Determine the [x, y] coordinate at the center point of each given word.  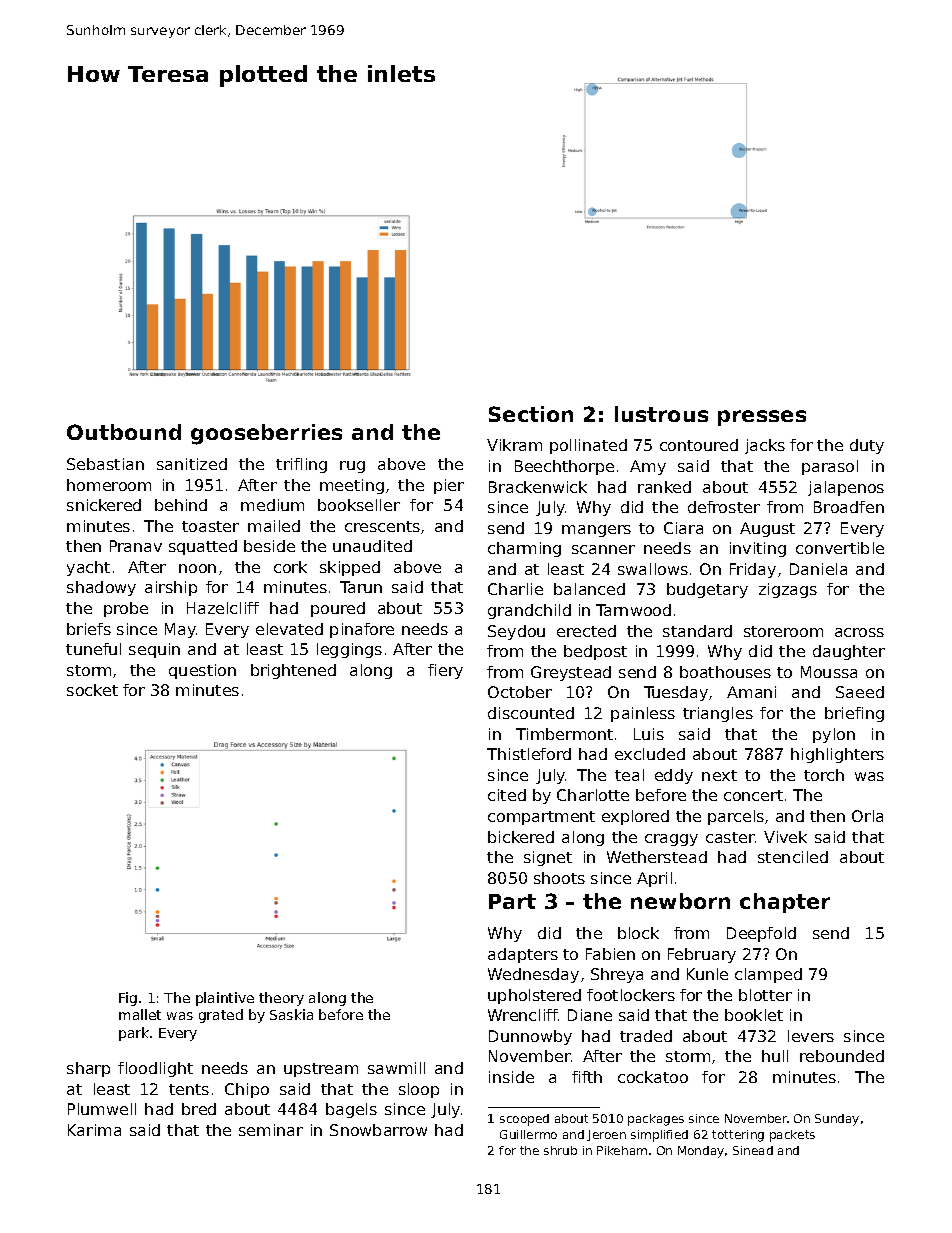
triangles [718, 714]
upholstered [534, 996]
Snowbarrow [378, 1130]
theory [281, 999]
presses [762, 418]
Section [531, 414]
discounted [531, 713]
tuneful [93, 649]
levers [811, 1036]
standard [697, 631]
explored [635, 817]
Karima [94, 1130]
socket [92, 690]
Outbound [124, 432]
